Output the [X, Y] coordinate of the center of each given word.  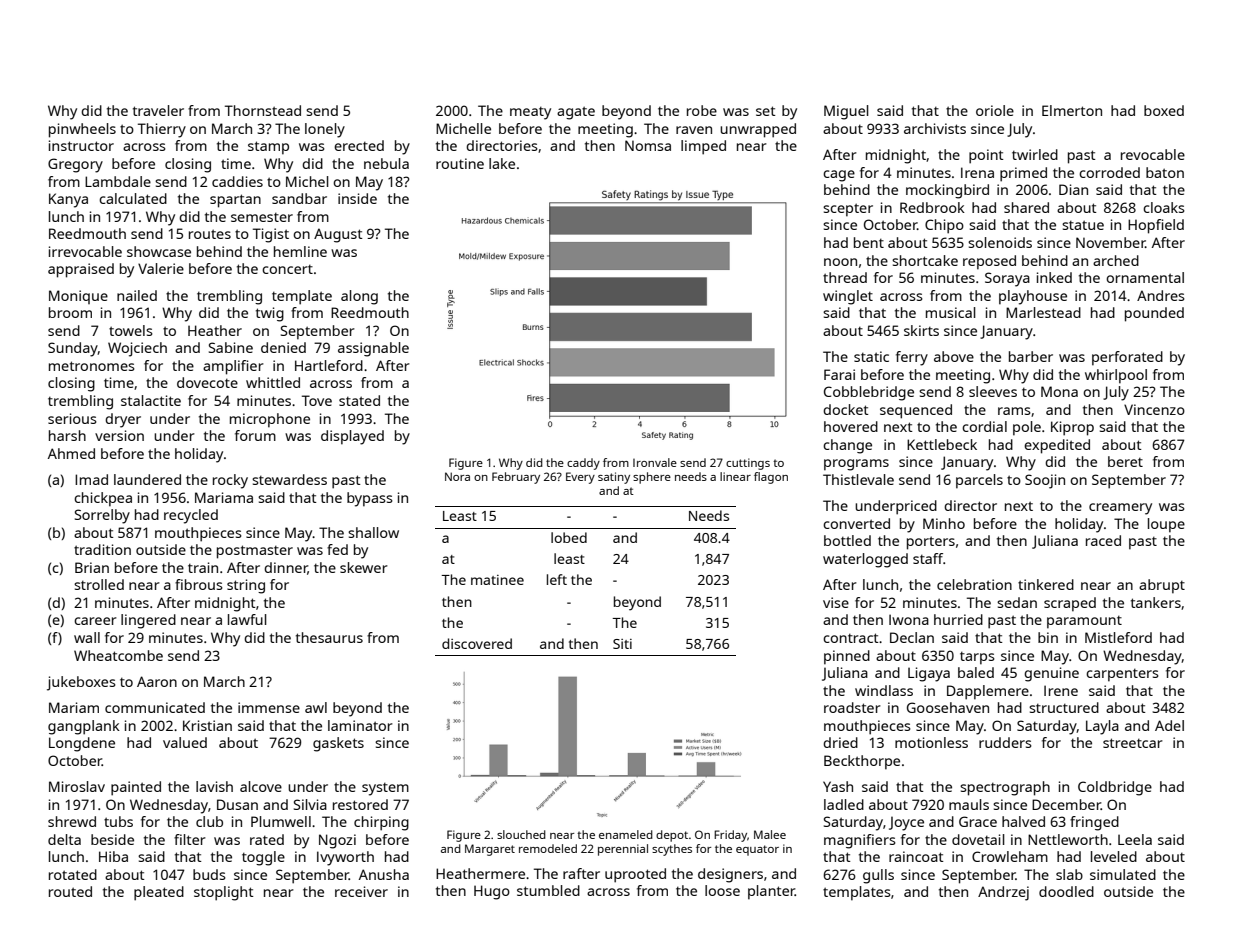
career [95, 621]
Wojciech [137, 349]
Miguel [846, 112]
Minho [944, 523]
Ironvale [655, 462]
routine [460, 163]
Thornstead [263, 110]
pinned [847, 657]
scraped [1070, 604]
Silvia [310, 804]
